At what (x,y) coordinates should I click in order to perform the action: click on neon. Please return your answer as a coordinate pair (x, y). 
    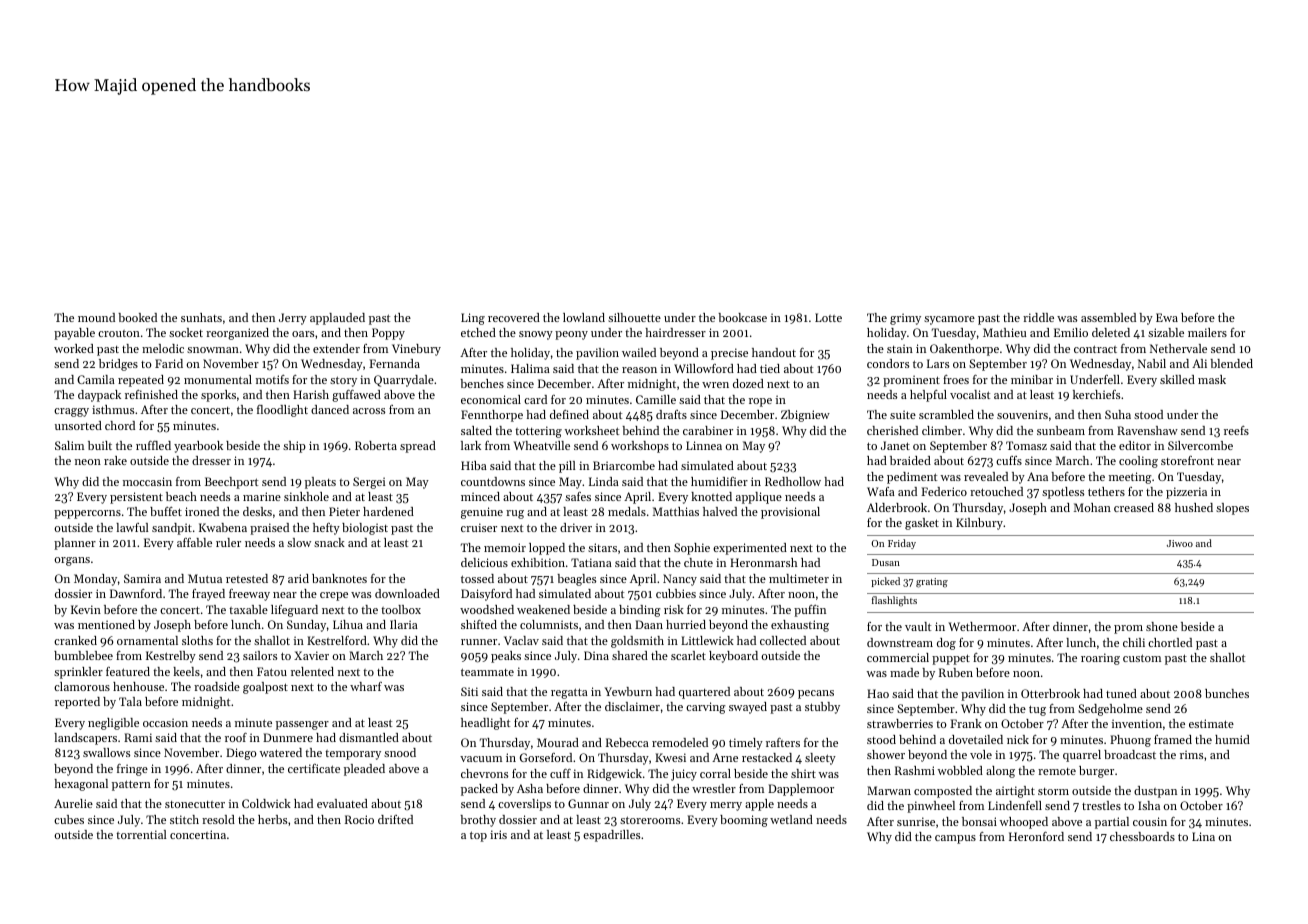
    Looking at the image, I should click on (88, 462).
